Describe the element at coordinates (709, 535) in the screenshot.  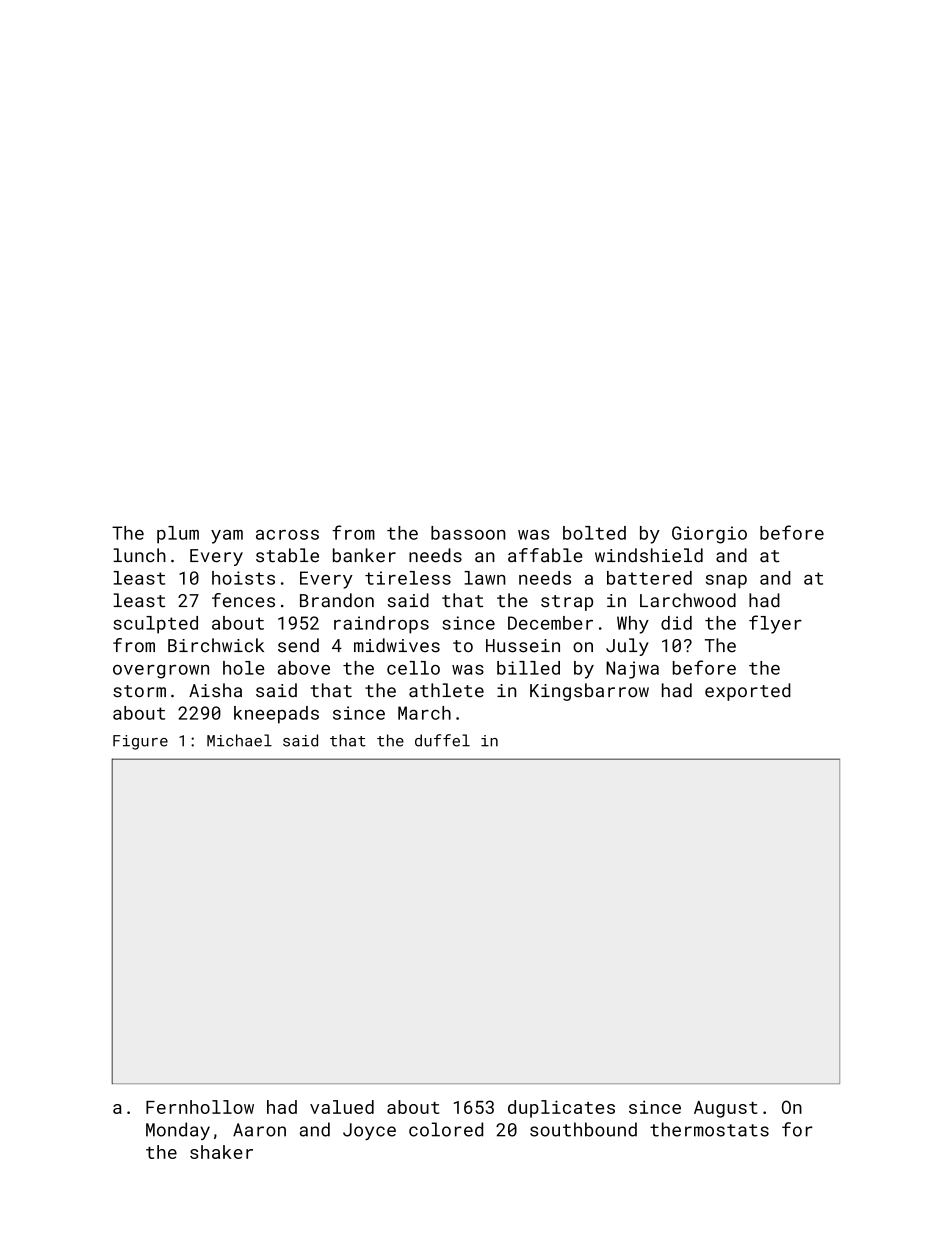
I see `Giorgio` at that location.
